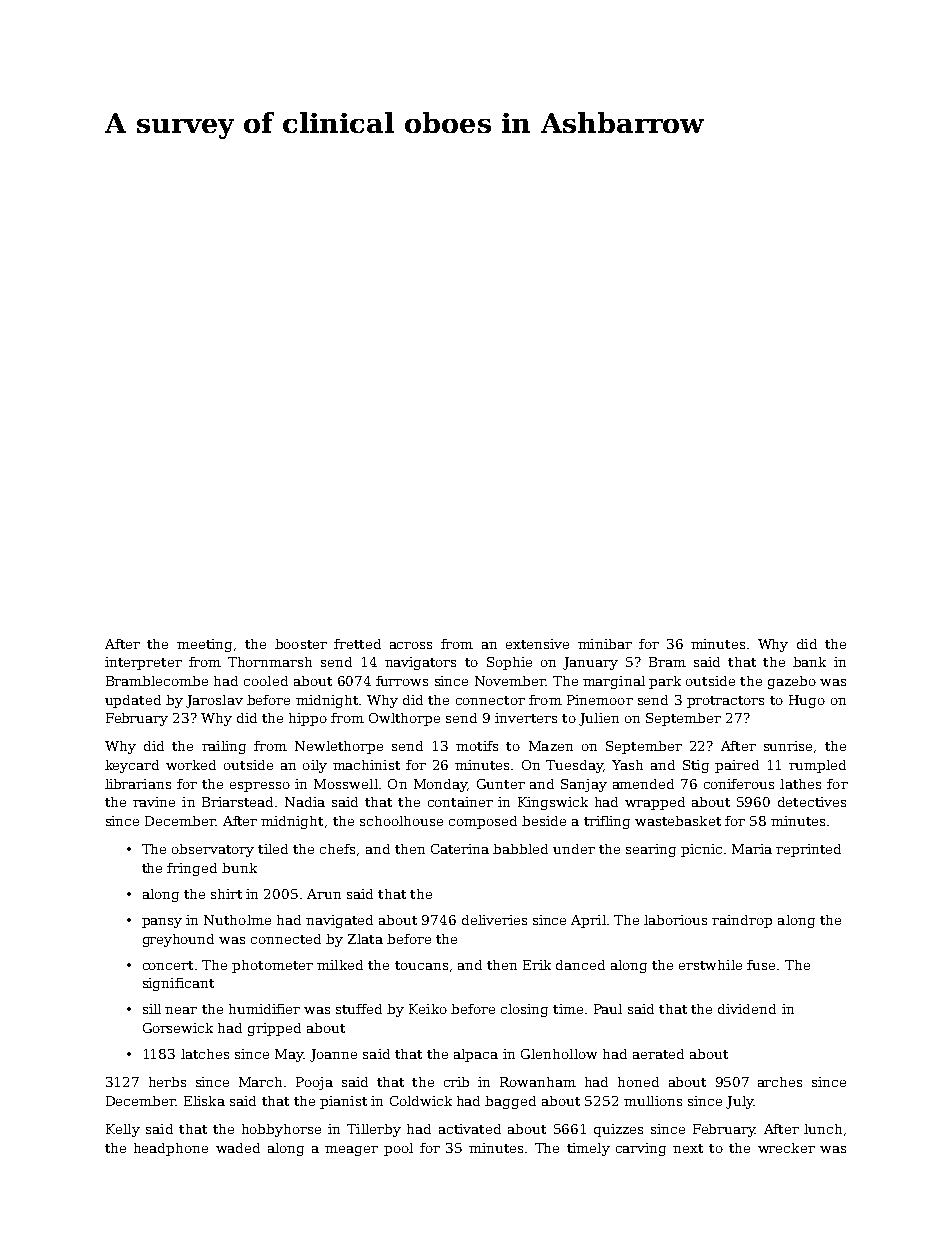 This screenshot has width=952, height=1233. Describe the element at coordinates (524, 1010) in the screenshot. I see `closing` at that location.
